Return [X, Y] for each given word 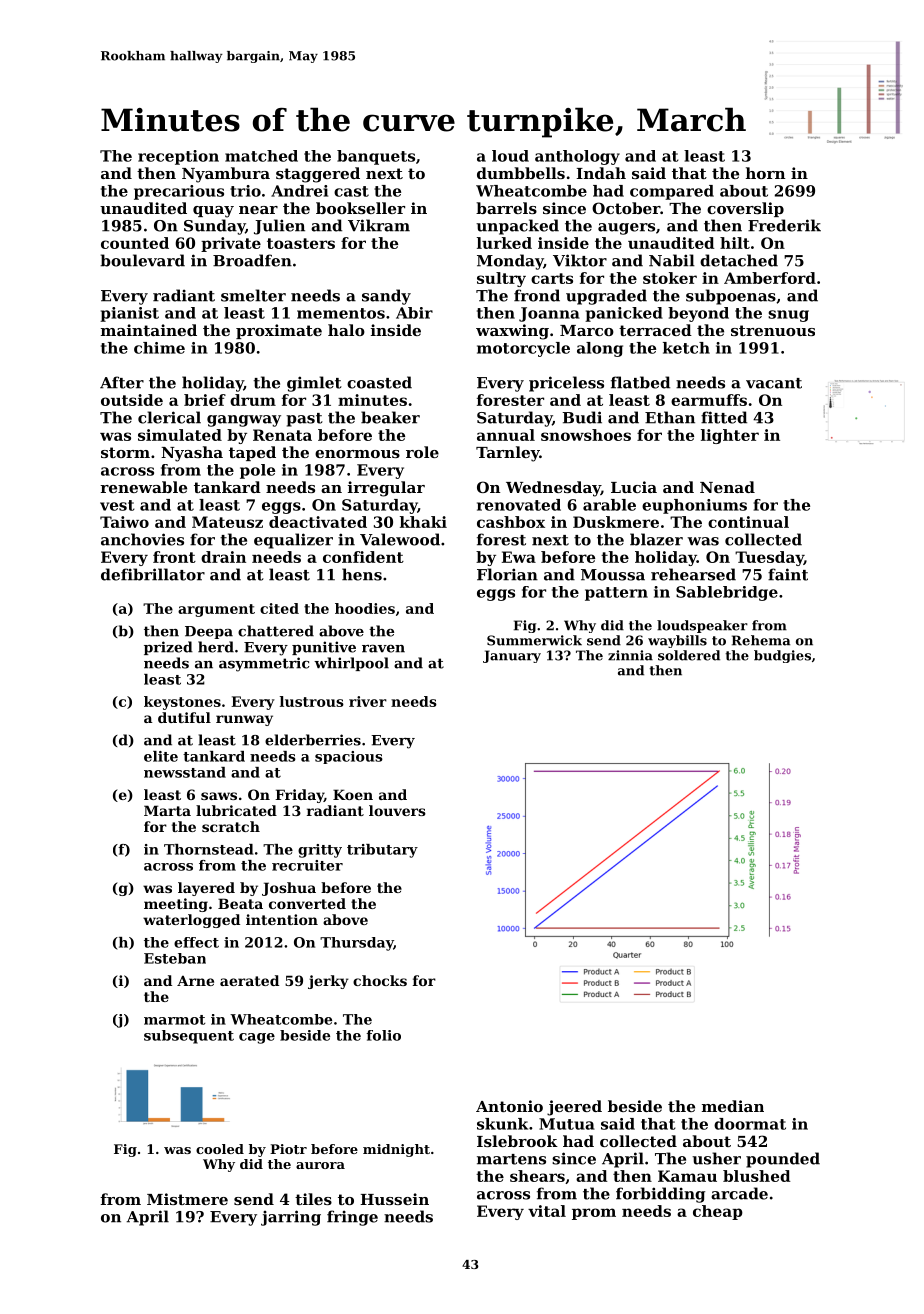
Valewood [400, 539]
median [733, 1106]
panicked [624, 314]
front [174, 557]
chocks [380, 980]
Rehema [761, 640]
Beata [240, 903]
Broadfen [252, 260]
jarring [291, 1218]
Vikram [379, 225]
